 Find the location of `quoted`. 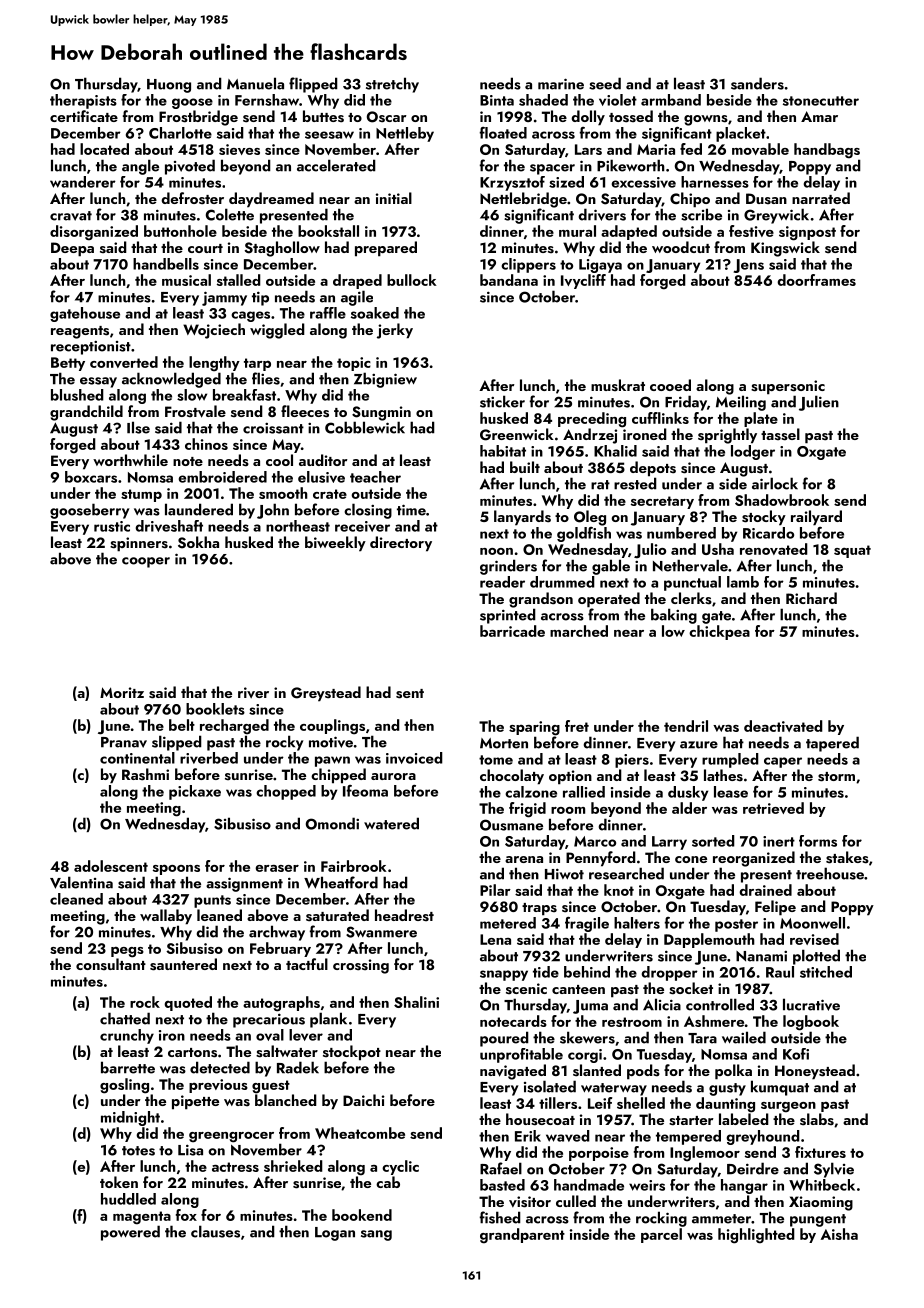

quoted is located at coordinates (188, 1003).
